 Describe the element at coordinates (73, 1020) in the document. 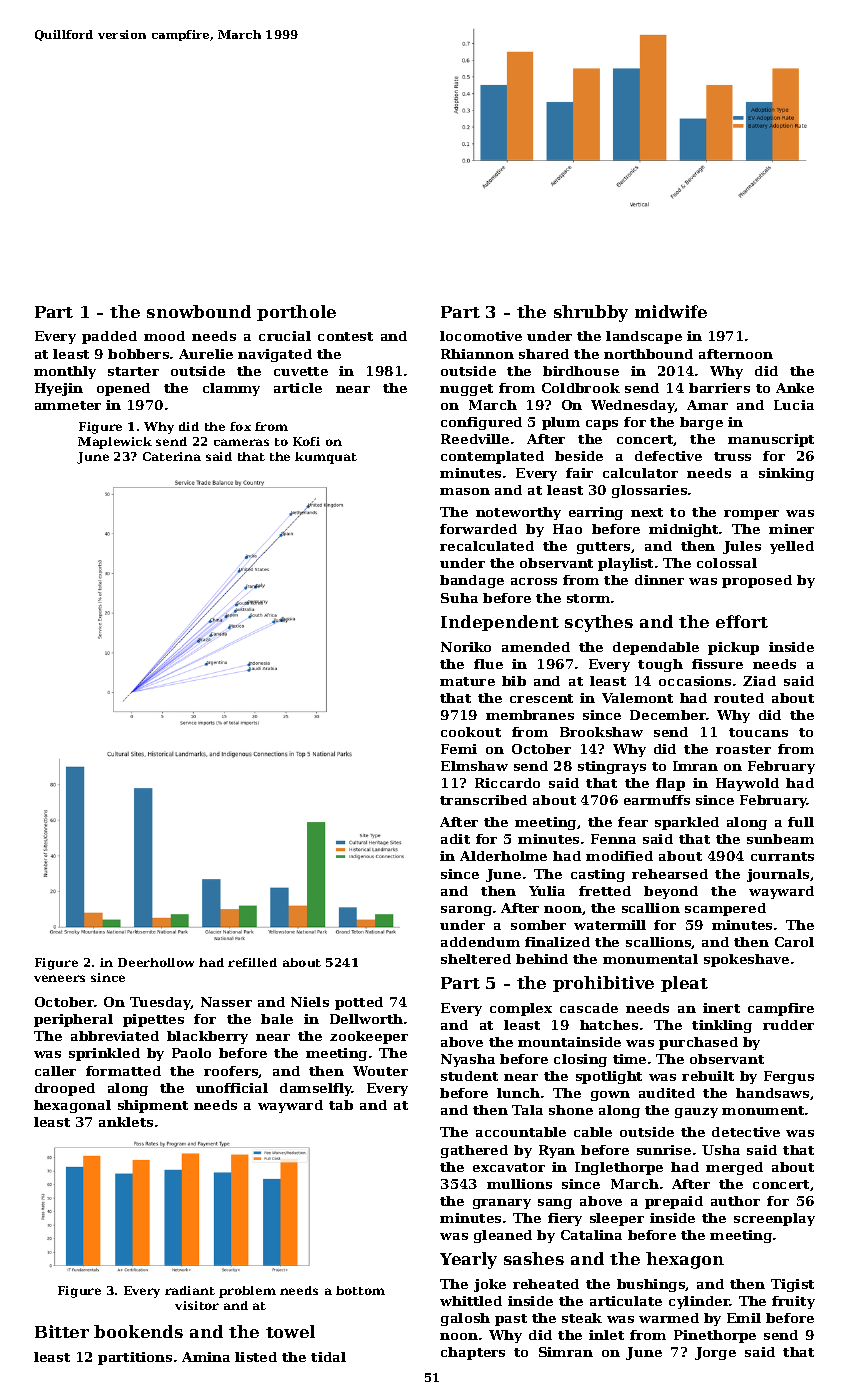

I see `peripheral` at that location.
